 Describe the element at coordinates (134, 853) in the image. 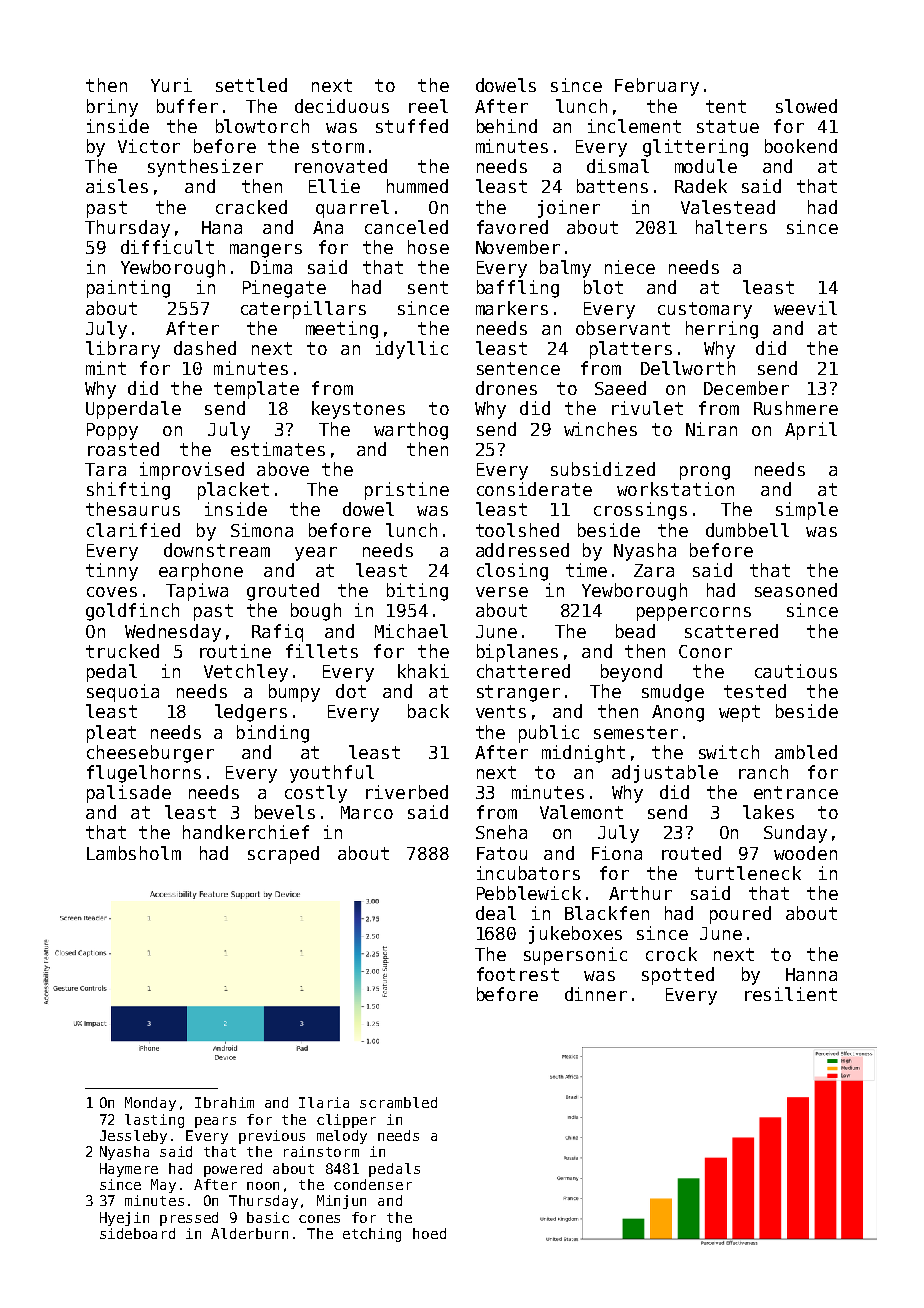

I see `Lambsholm` at that location.
